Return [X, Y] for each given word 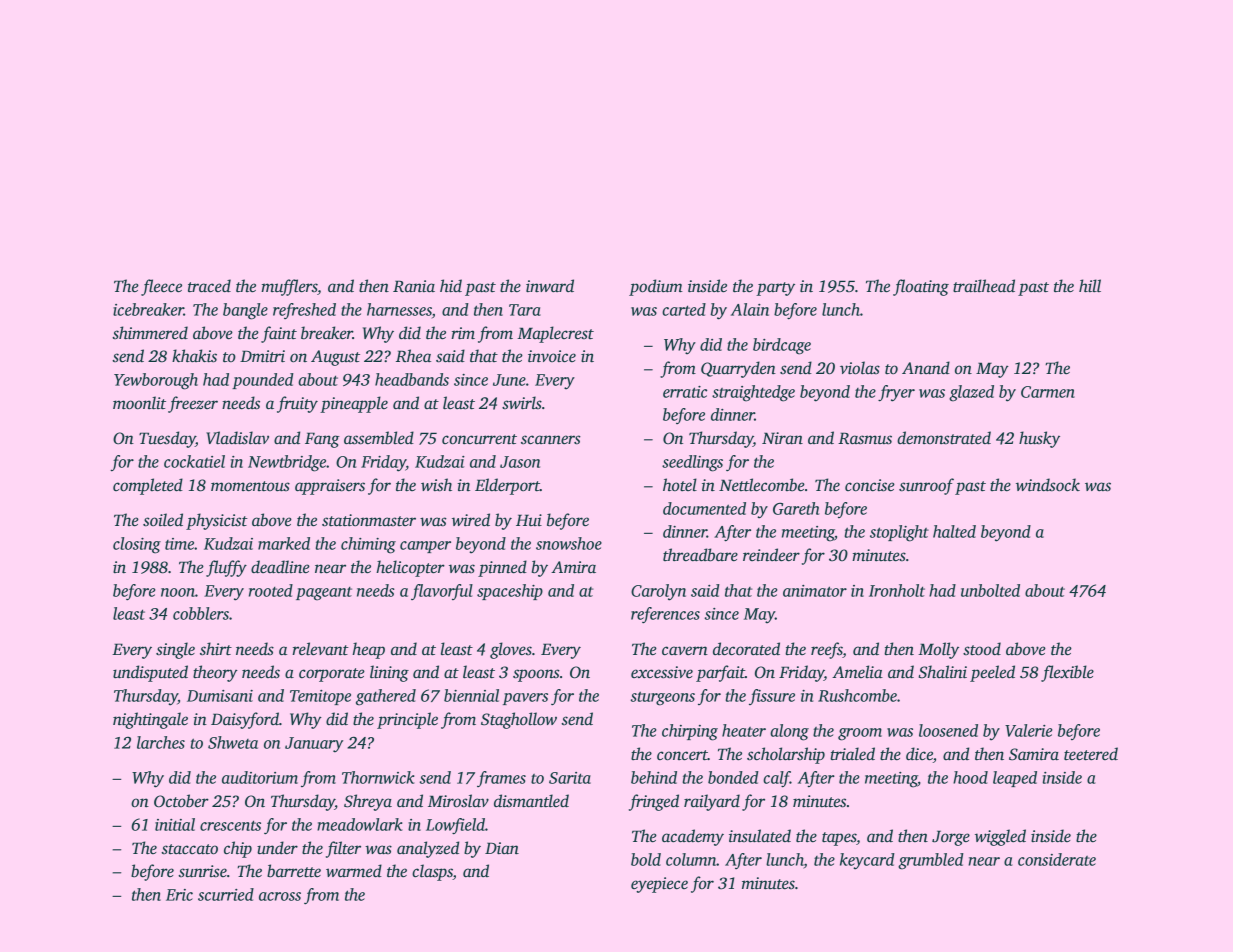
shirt [216, 649]
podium [656, 287]
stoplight [899, 533]
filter [343, 849]
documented [704, 508]
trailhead [984, 285]
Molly [938, 650]
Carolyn [658, 592]
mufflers [289, 287]
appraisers [330, 487]
